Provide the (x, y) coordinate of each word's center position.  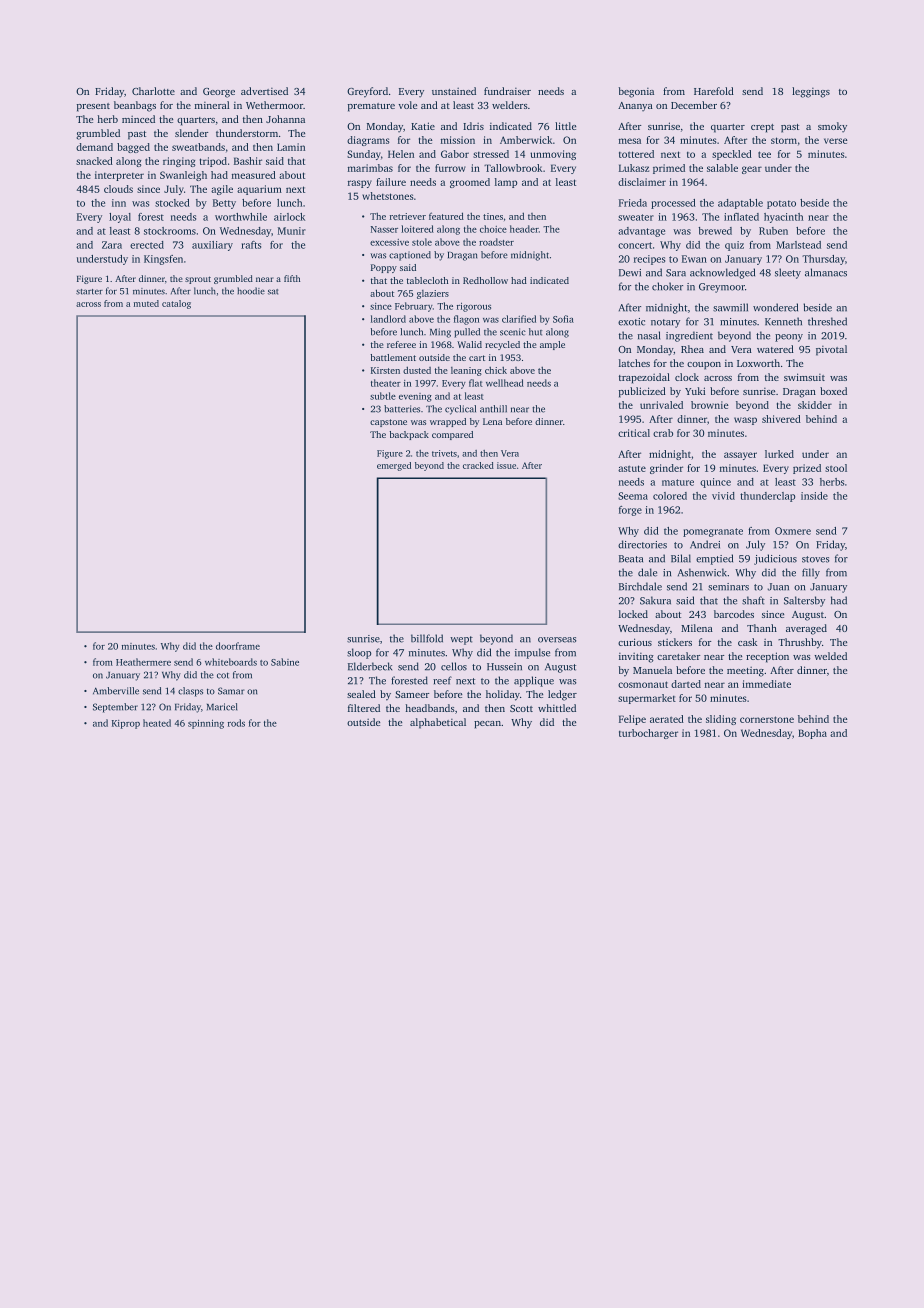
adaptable (740, 204)
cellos (454, 666)
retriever (408, 216)
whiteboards (231, 662)
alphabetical (438, 723)
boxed (833, 391)
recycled (502, 345)
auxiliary (212, 246)
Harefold (714, 91)
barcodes (734, 614)
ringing (179, 162)
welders (510, 105)
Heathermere (143, 662)
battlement (393, 357)
